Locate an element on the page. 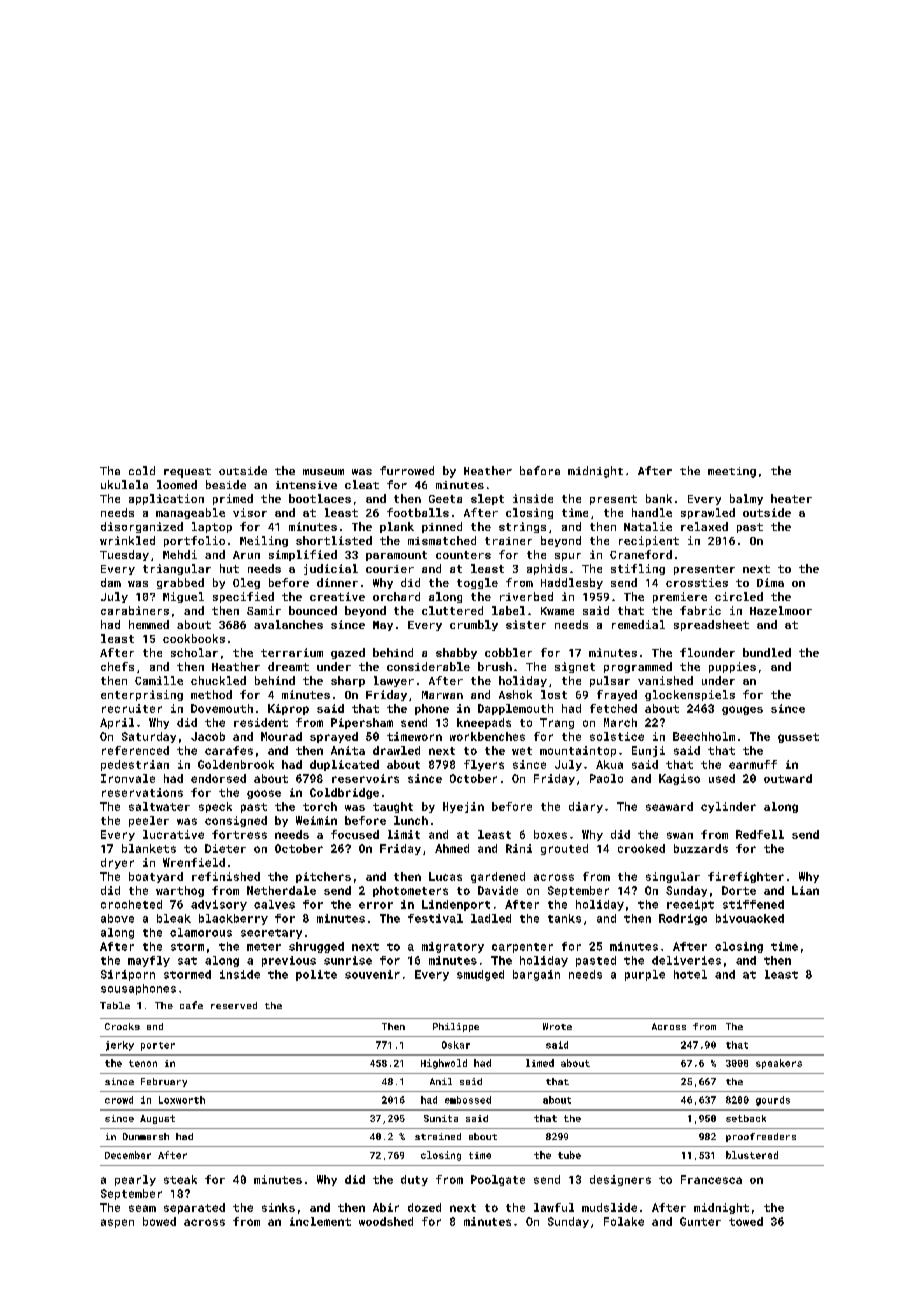 This page has height=1308, width=924. above is located at coordinates (117, 918).
